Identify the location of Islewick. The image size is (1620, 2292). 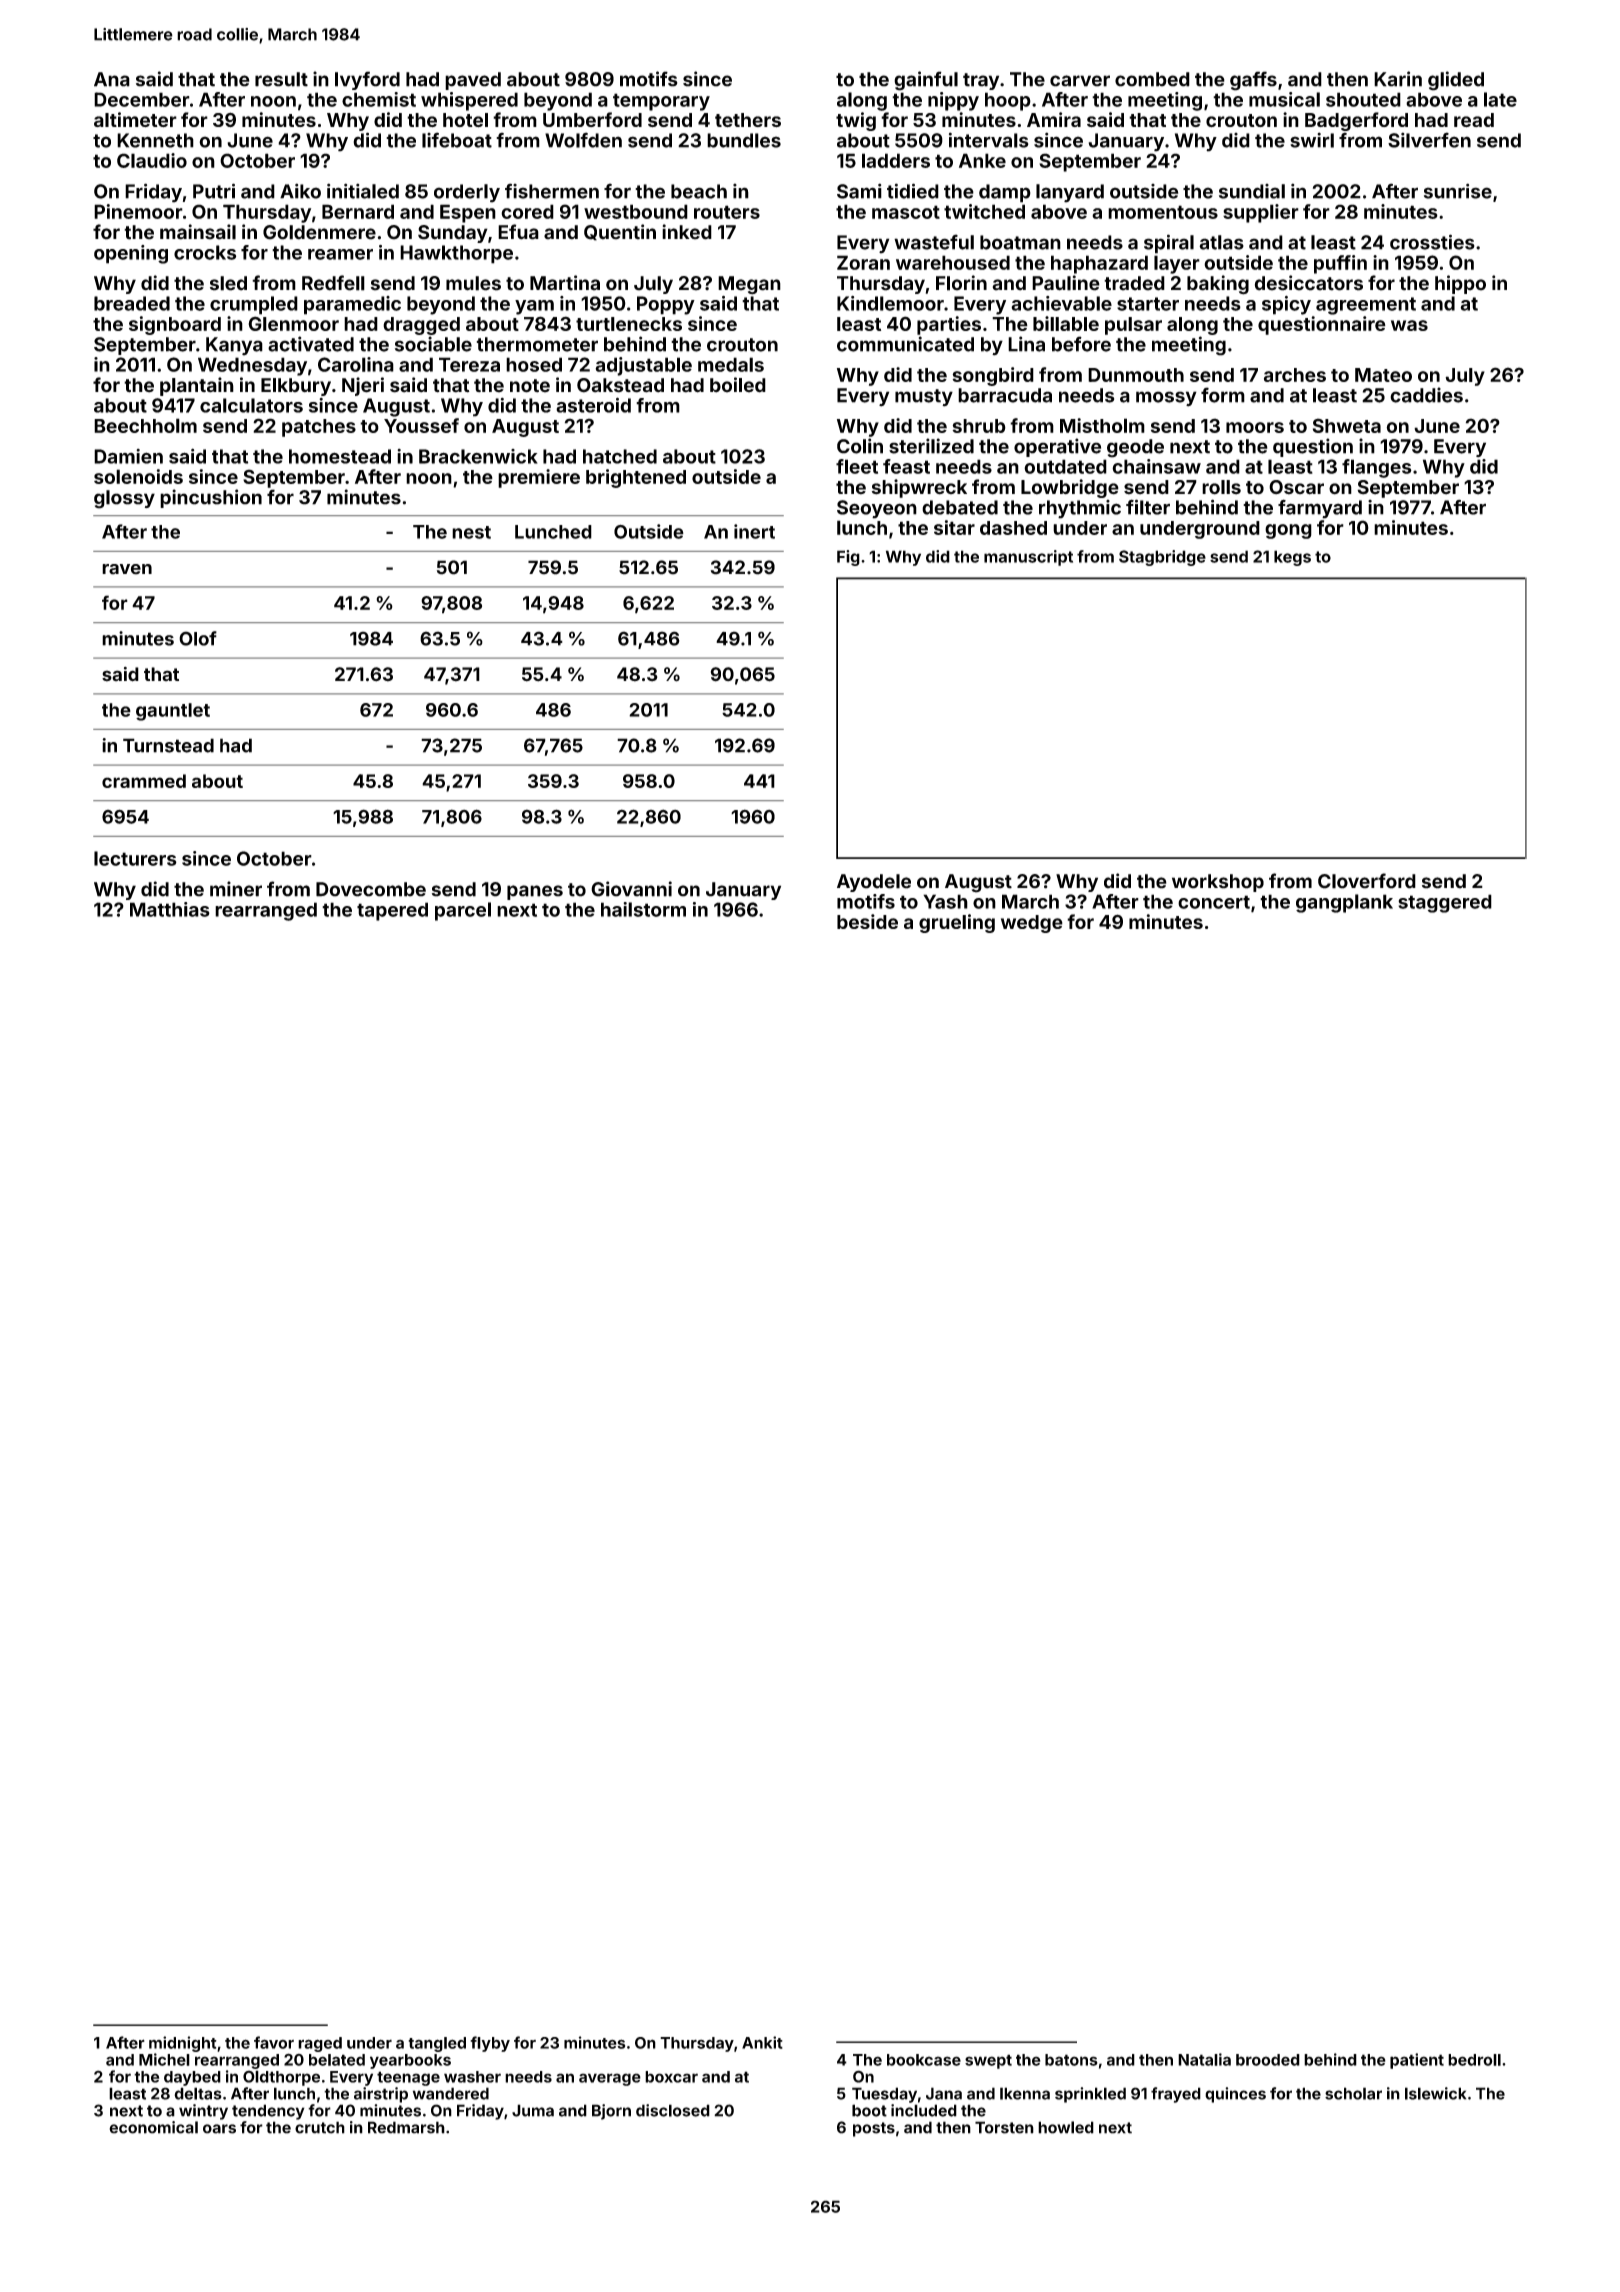
(1435, 2093).
